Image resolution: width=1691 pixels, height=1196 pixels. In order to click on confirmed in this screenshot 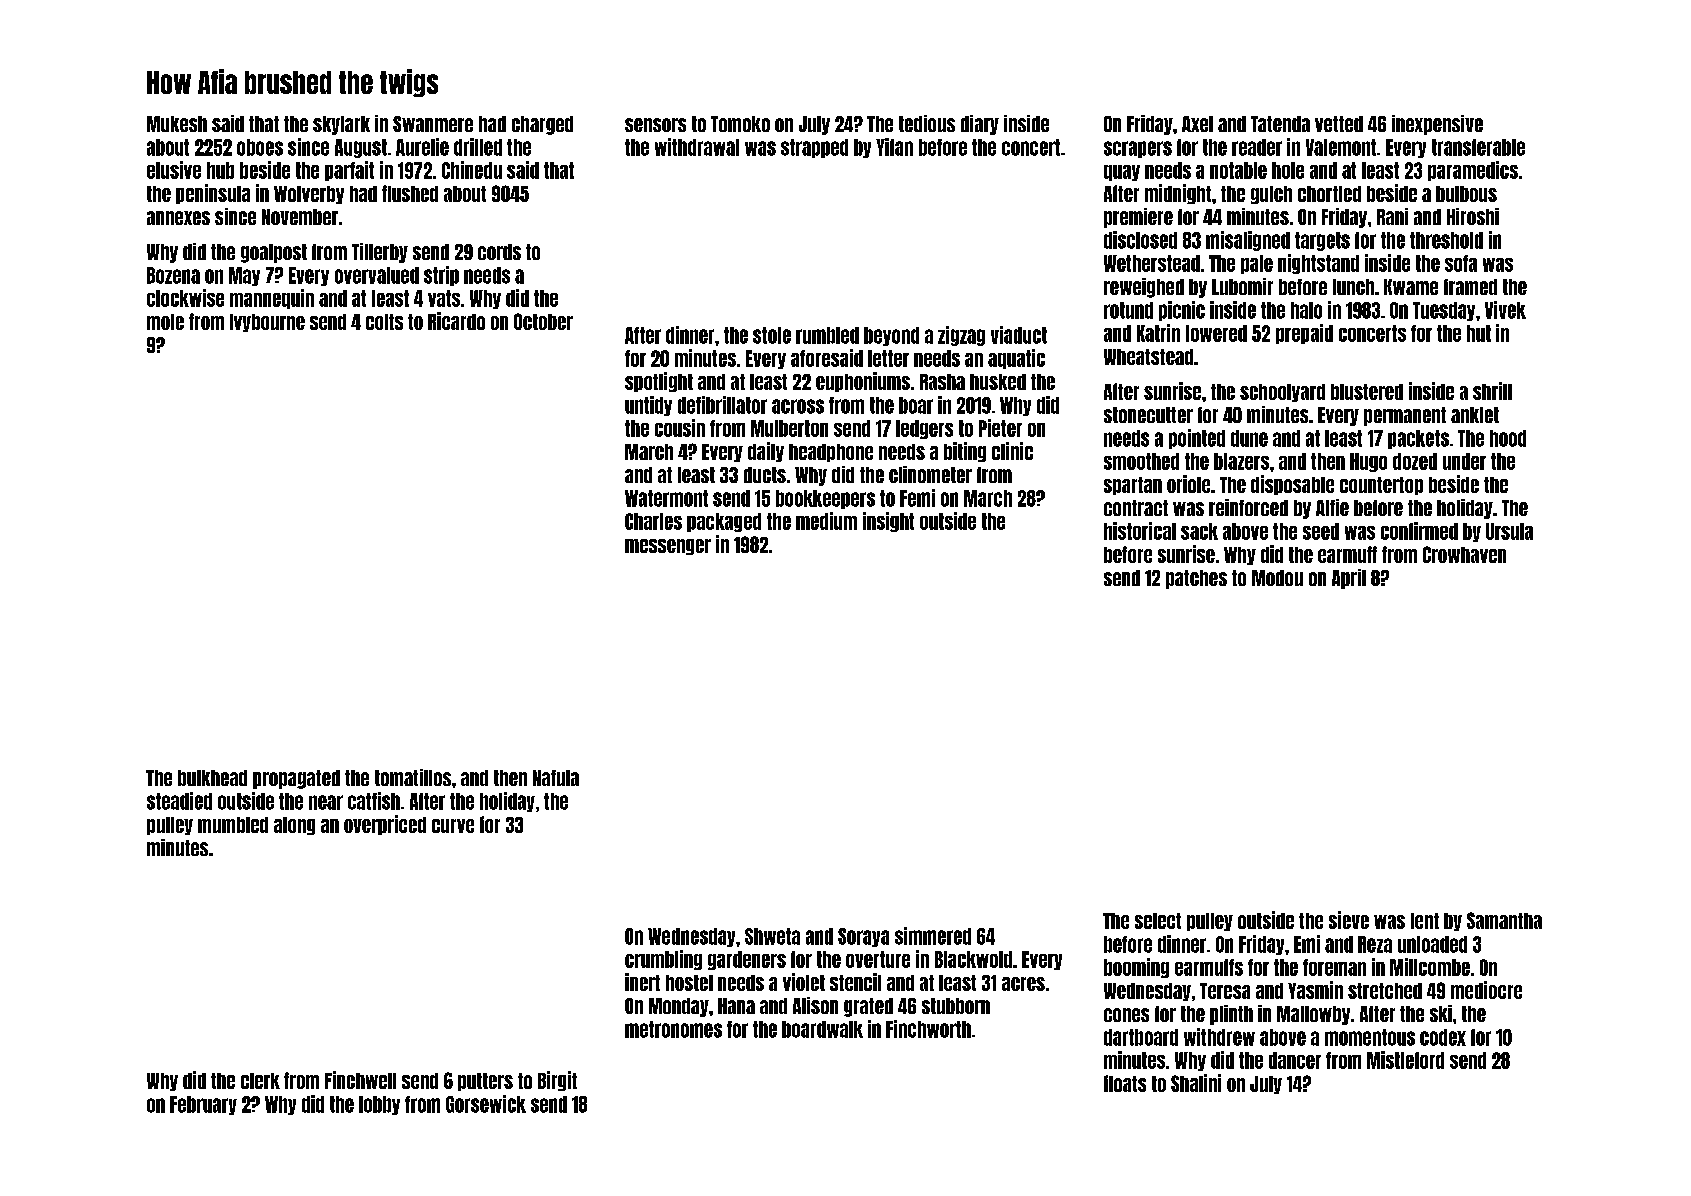, I will do `click(1419, 531)`.
